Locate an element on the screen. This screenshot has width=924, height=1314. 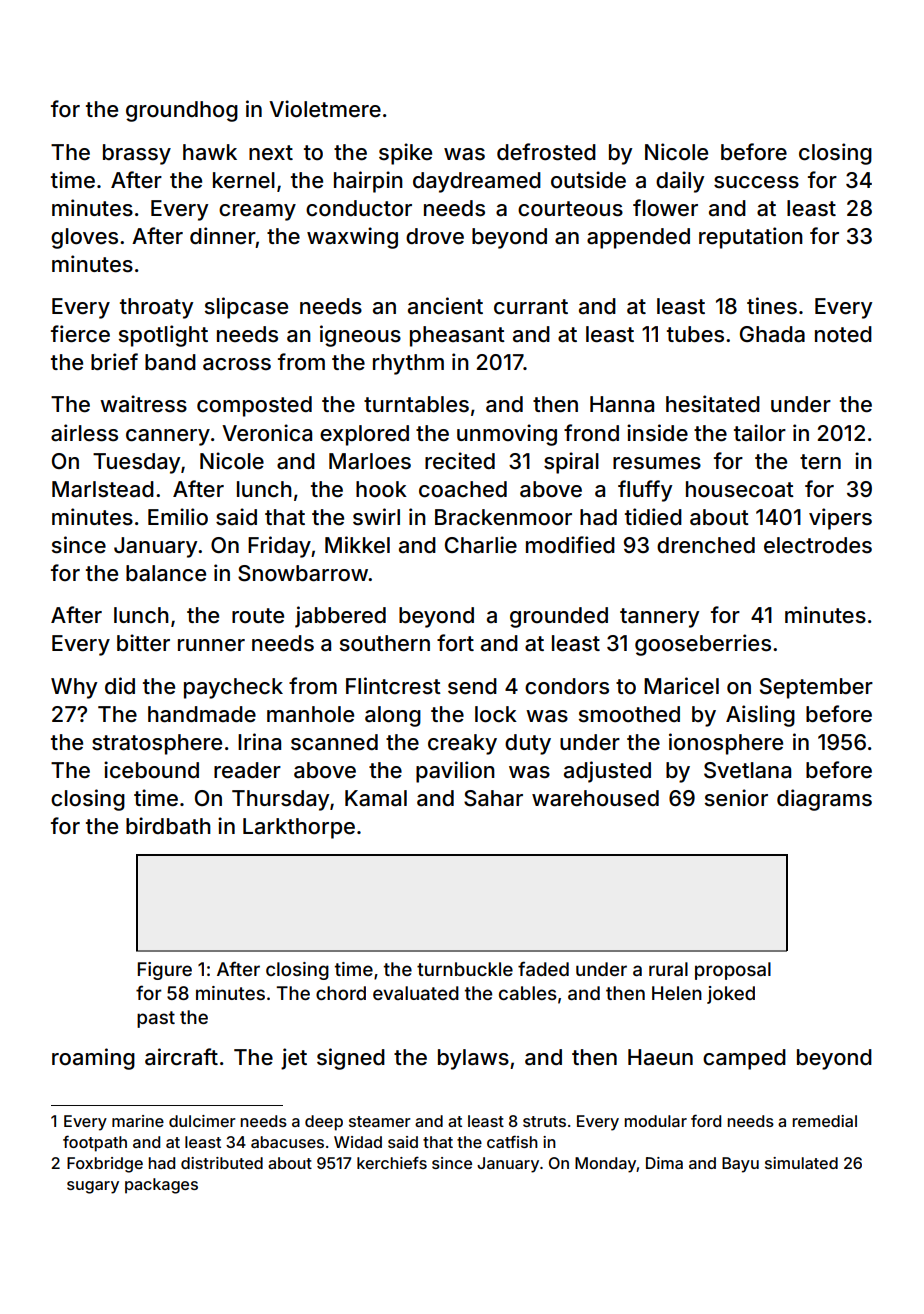
defrosted is located at coordinates (546, 152).
